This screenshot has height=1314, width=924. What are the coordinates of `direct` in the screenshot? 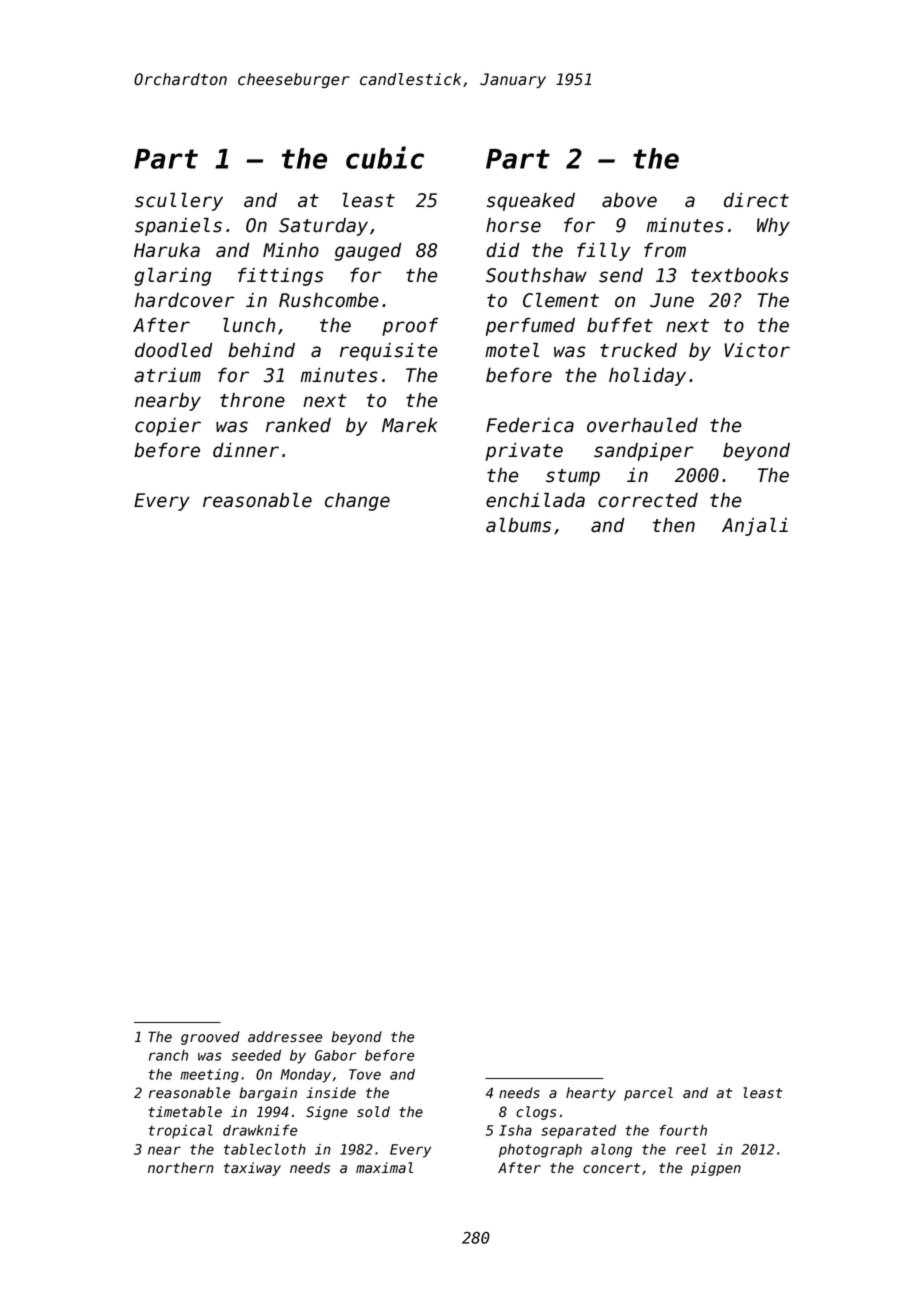 It's located at (756, 200).
